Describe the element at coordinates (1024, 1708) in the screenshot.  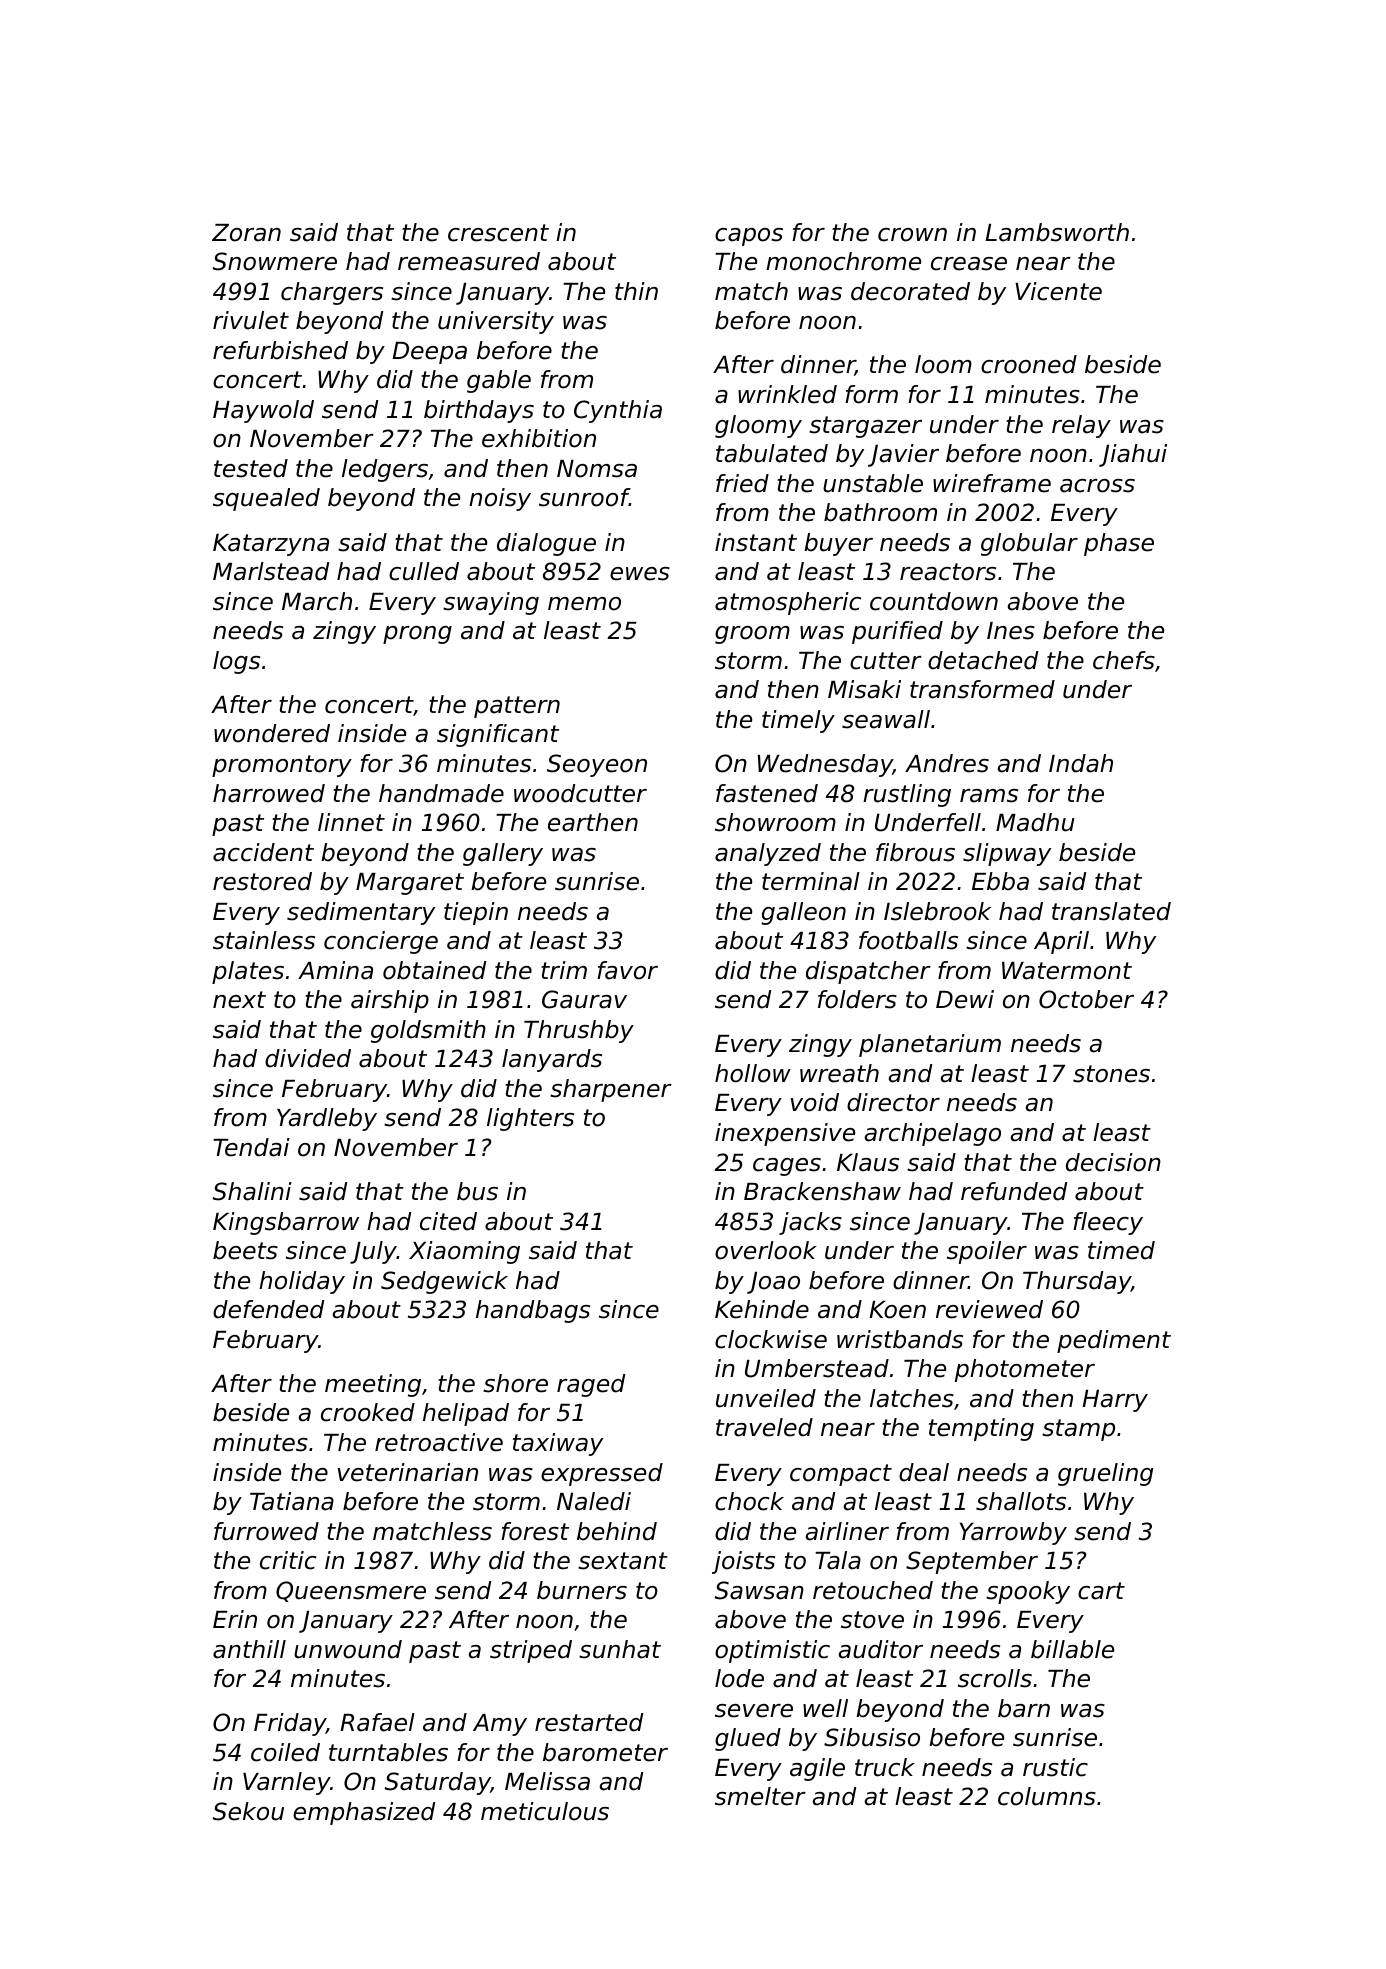
I see `barn` at that location.
